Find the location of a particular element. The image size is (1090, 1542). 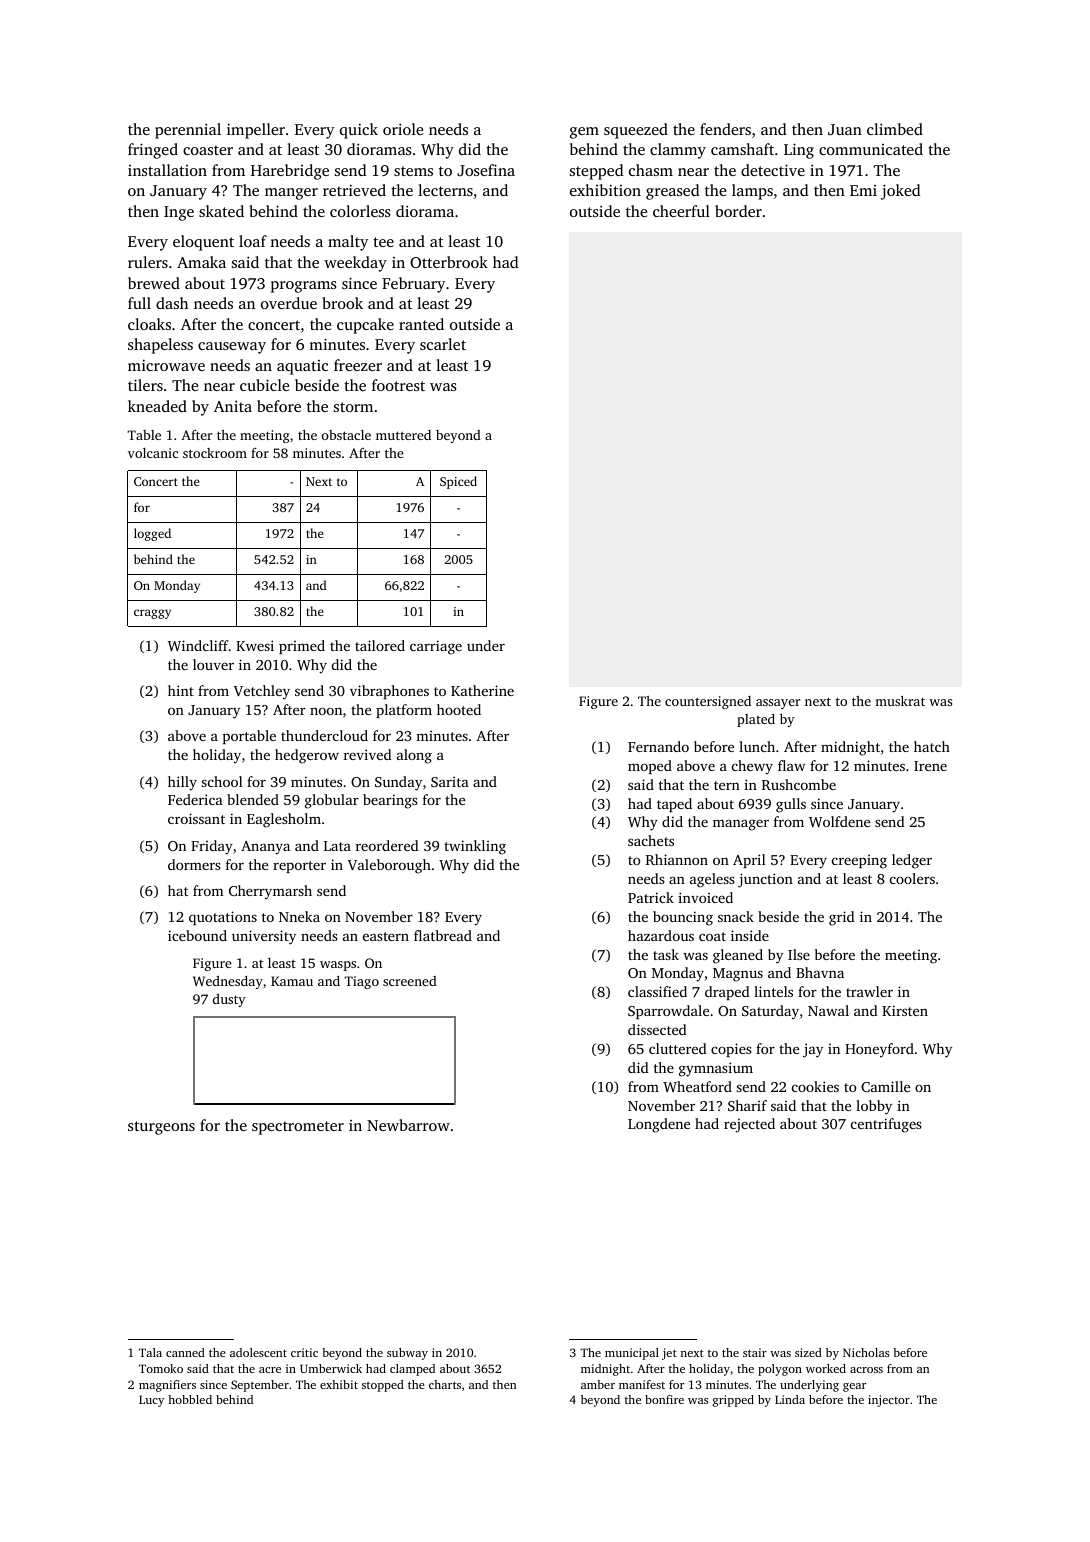

cheerful is located at coordinates (681, 211).
